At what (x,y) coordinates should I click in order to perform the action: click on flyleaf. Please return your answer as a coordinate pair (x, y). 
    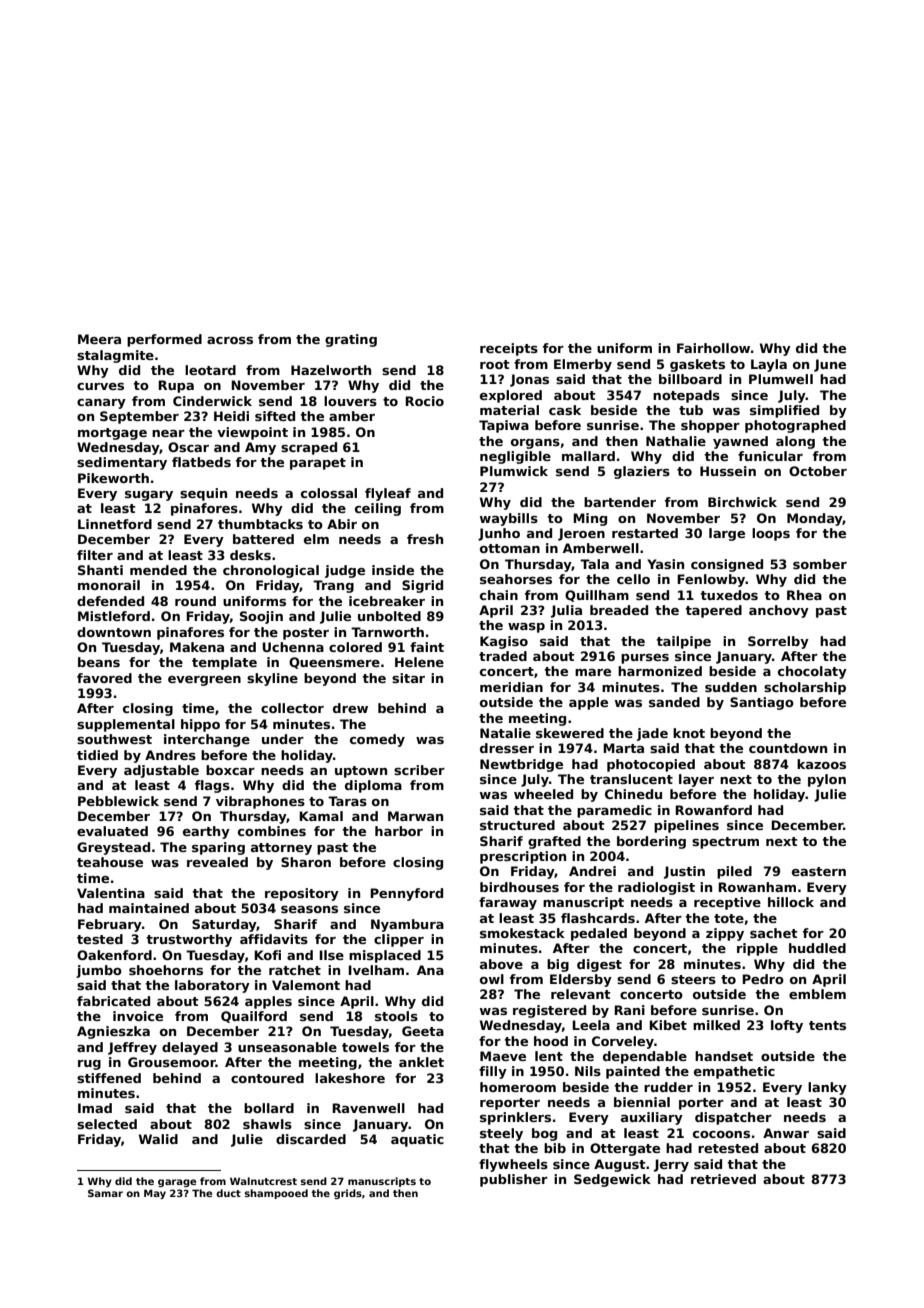
    Looking at the image, I should click on (388, 494).
